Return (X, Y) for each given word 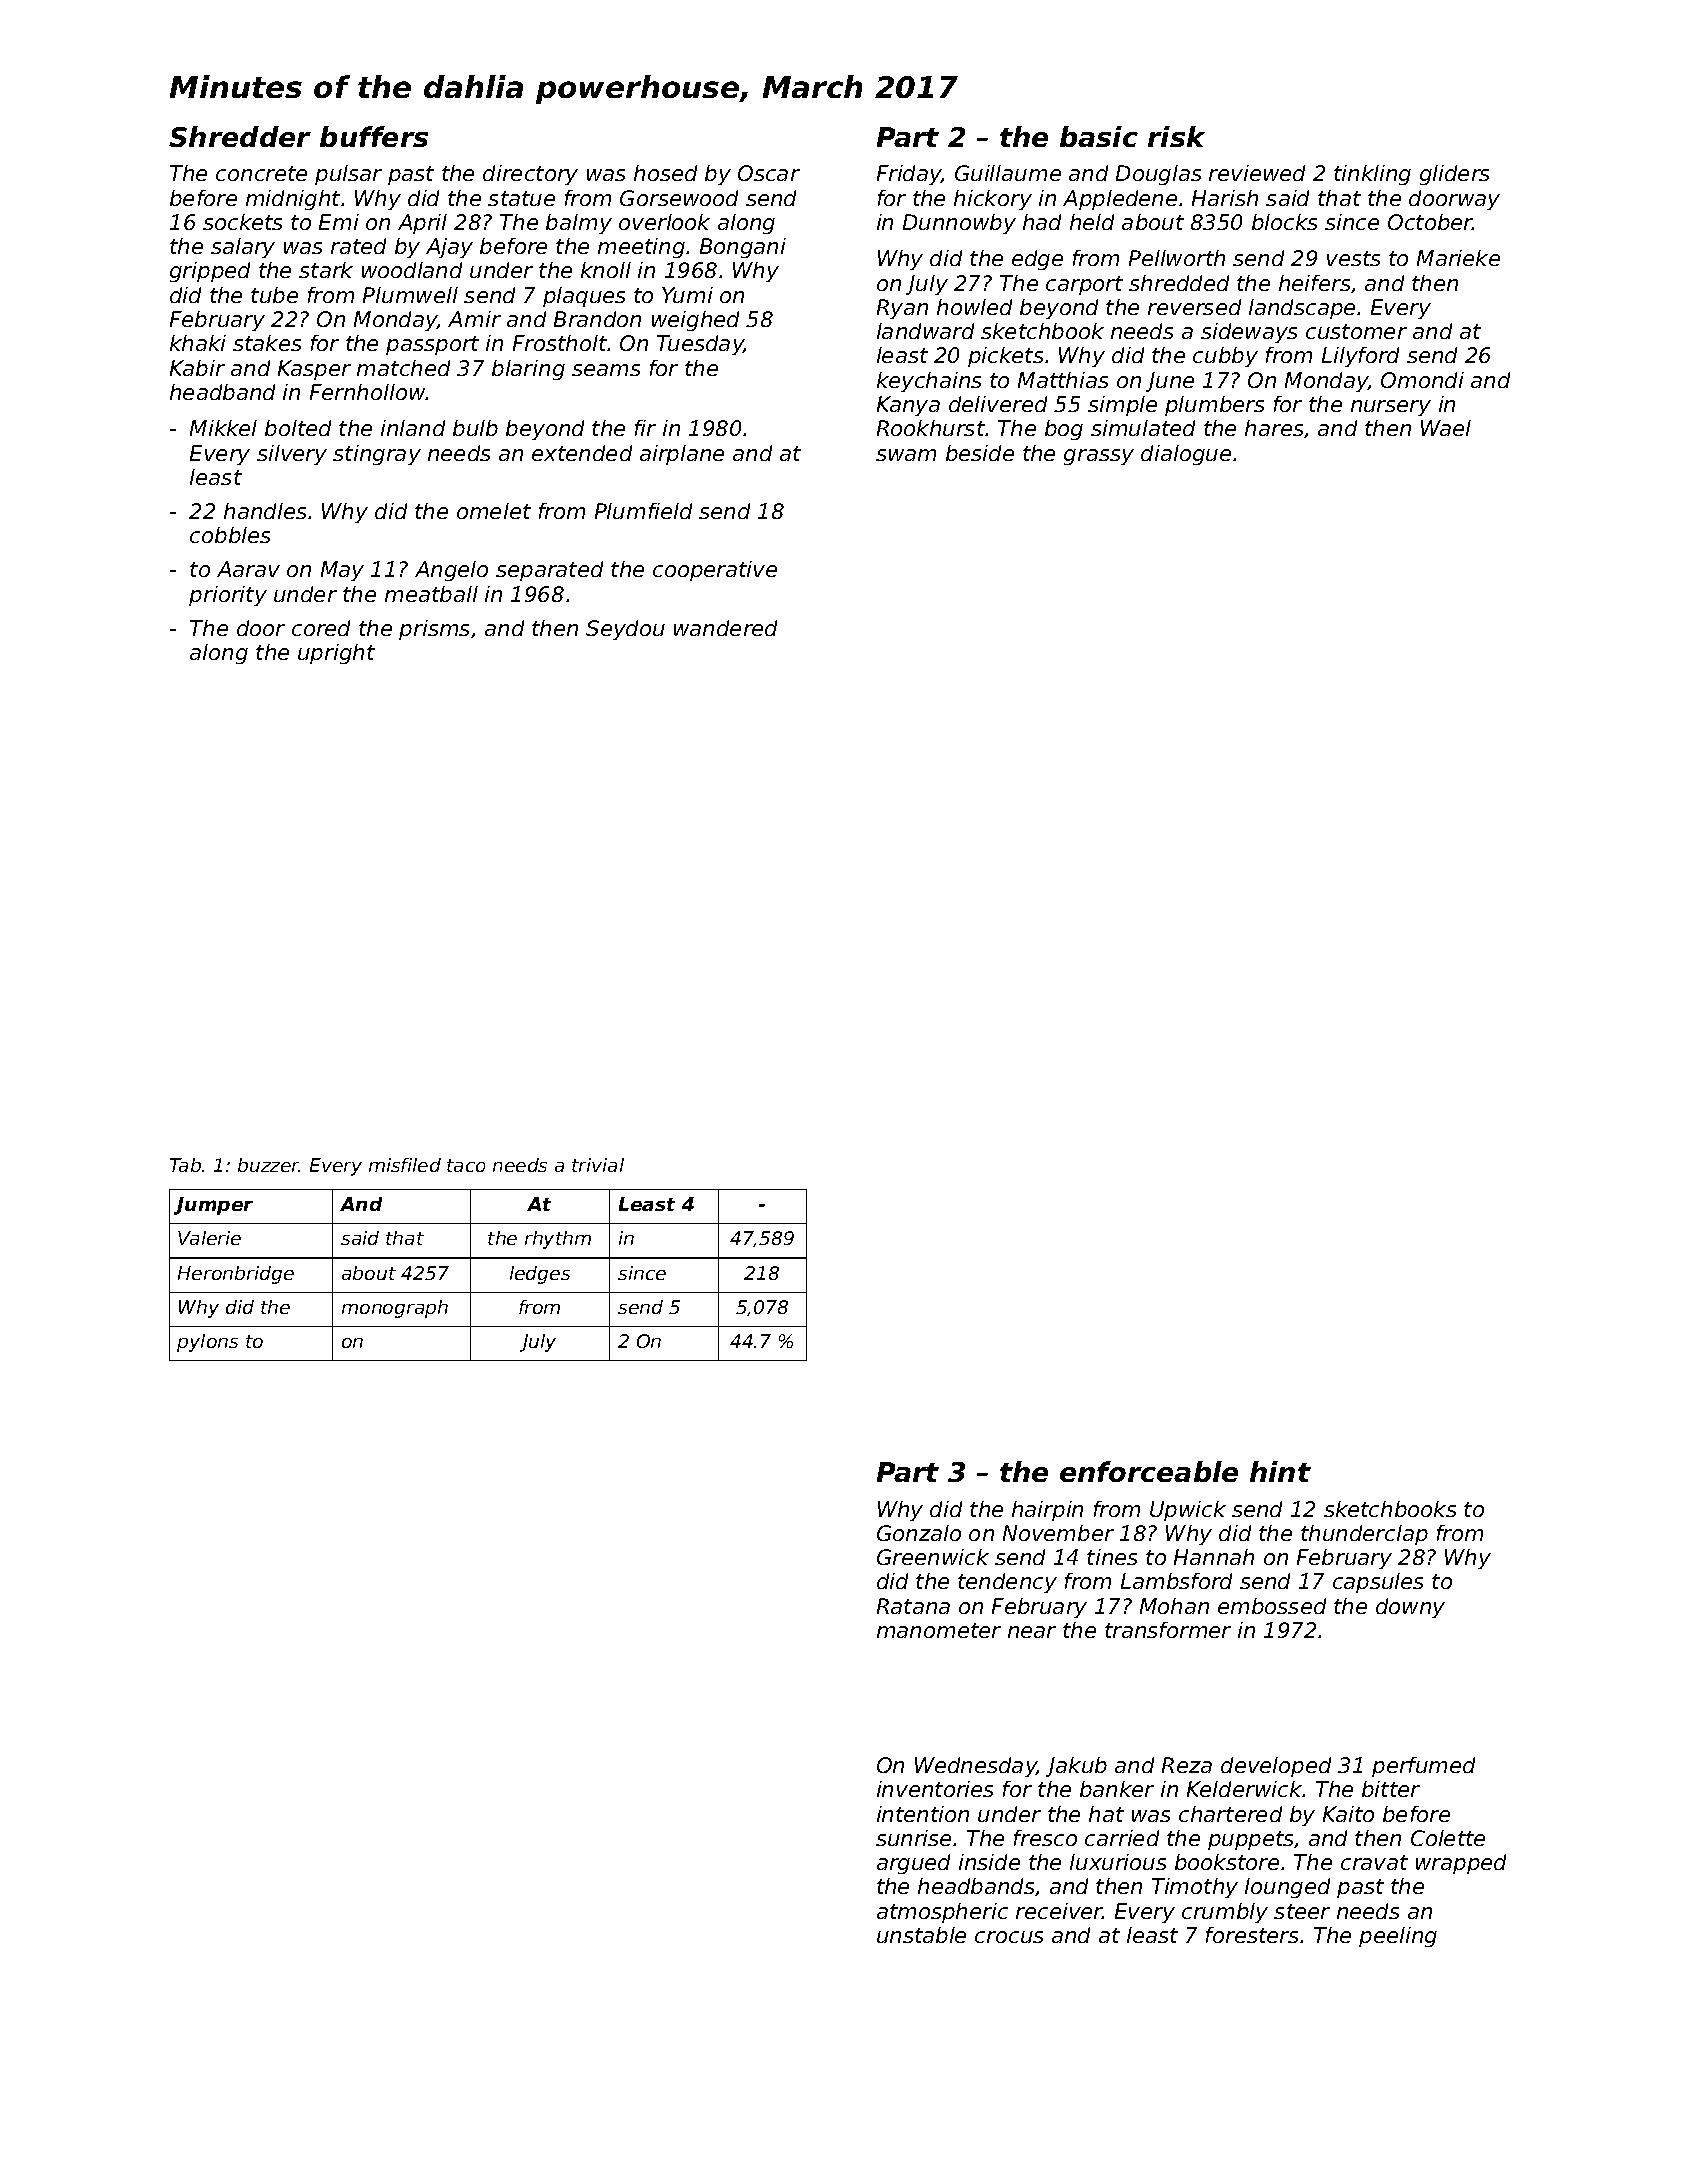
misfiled (405, 1165)
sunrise (913, 1838)
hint (1280, 1471)
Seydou (625, 630)
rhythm (558, 1240)
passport (432, 345)
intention (923, 1814)
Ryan (902, 309)
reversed (1194, 307)
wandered (725, 628)
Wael (1446, 428)
